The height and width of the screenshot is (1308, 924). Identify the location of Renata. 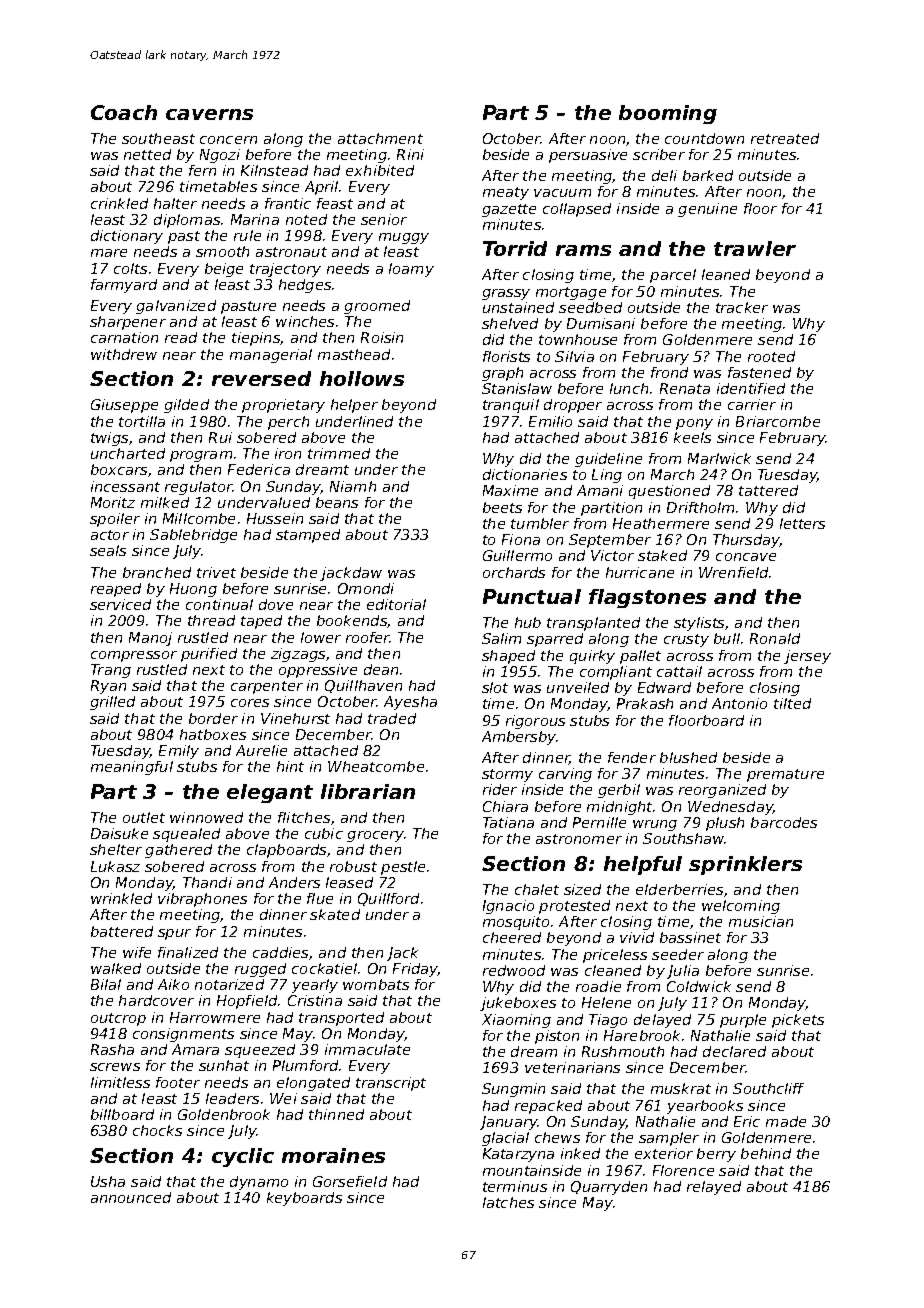
(685, 388).
